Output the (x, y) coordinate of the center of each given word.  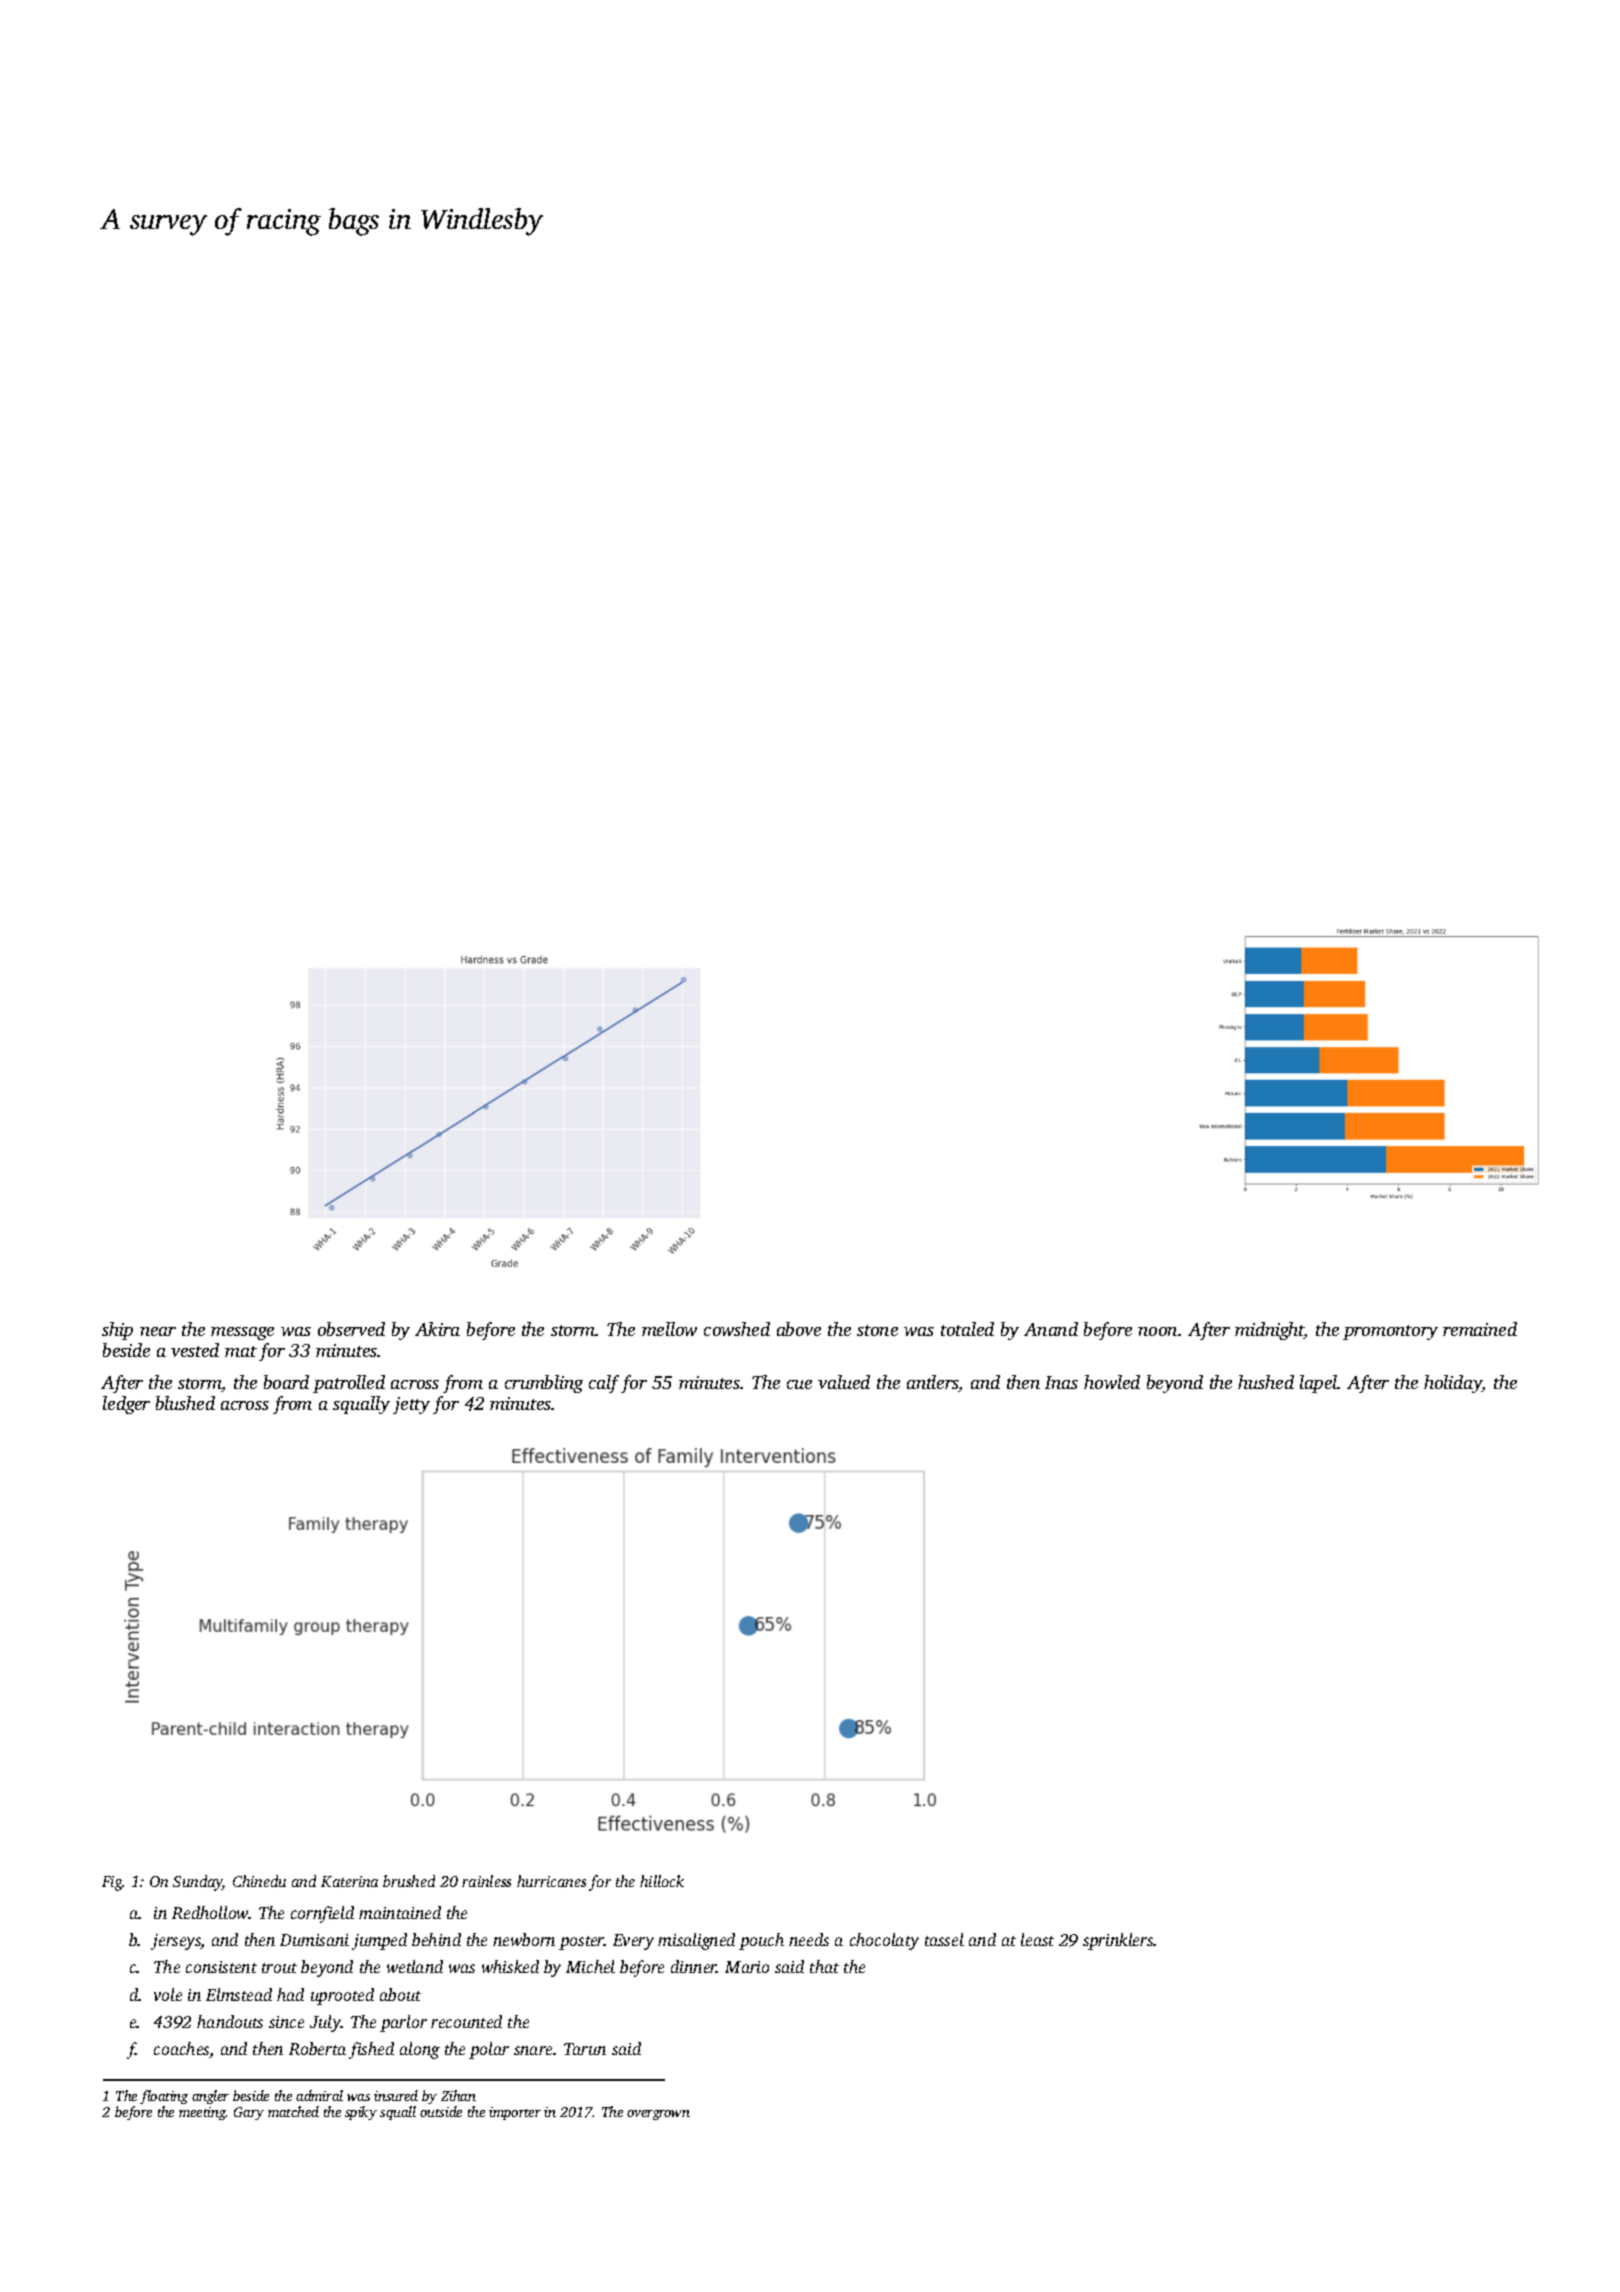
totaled (967, 1329)
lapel (1319, 1384)
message (242, 1333)
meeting (202, 2113)
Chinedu (259, 1881)
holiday (1453, 1384)
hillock (662, 1881)
